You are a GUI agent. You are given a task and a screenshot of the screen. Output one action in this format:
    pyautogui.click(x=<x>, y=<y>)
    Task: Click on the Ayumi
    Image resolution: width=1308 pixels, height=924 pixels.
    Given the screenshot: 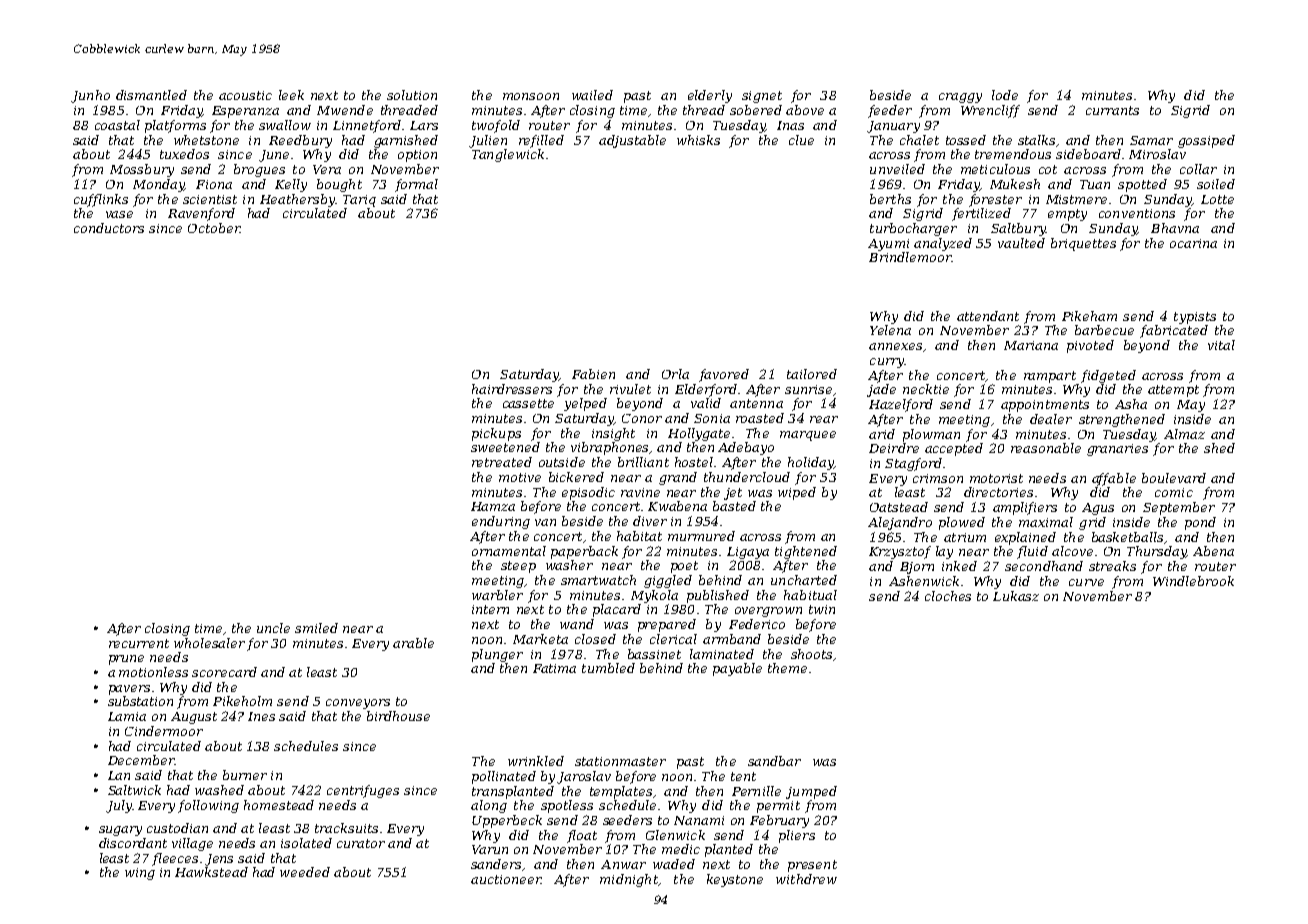 What is the action you would take?
    pyautogui.click(x=888, y=245)
